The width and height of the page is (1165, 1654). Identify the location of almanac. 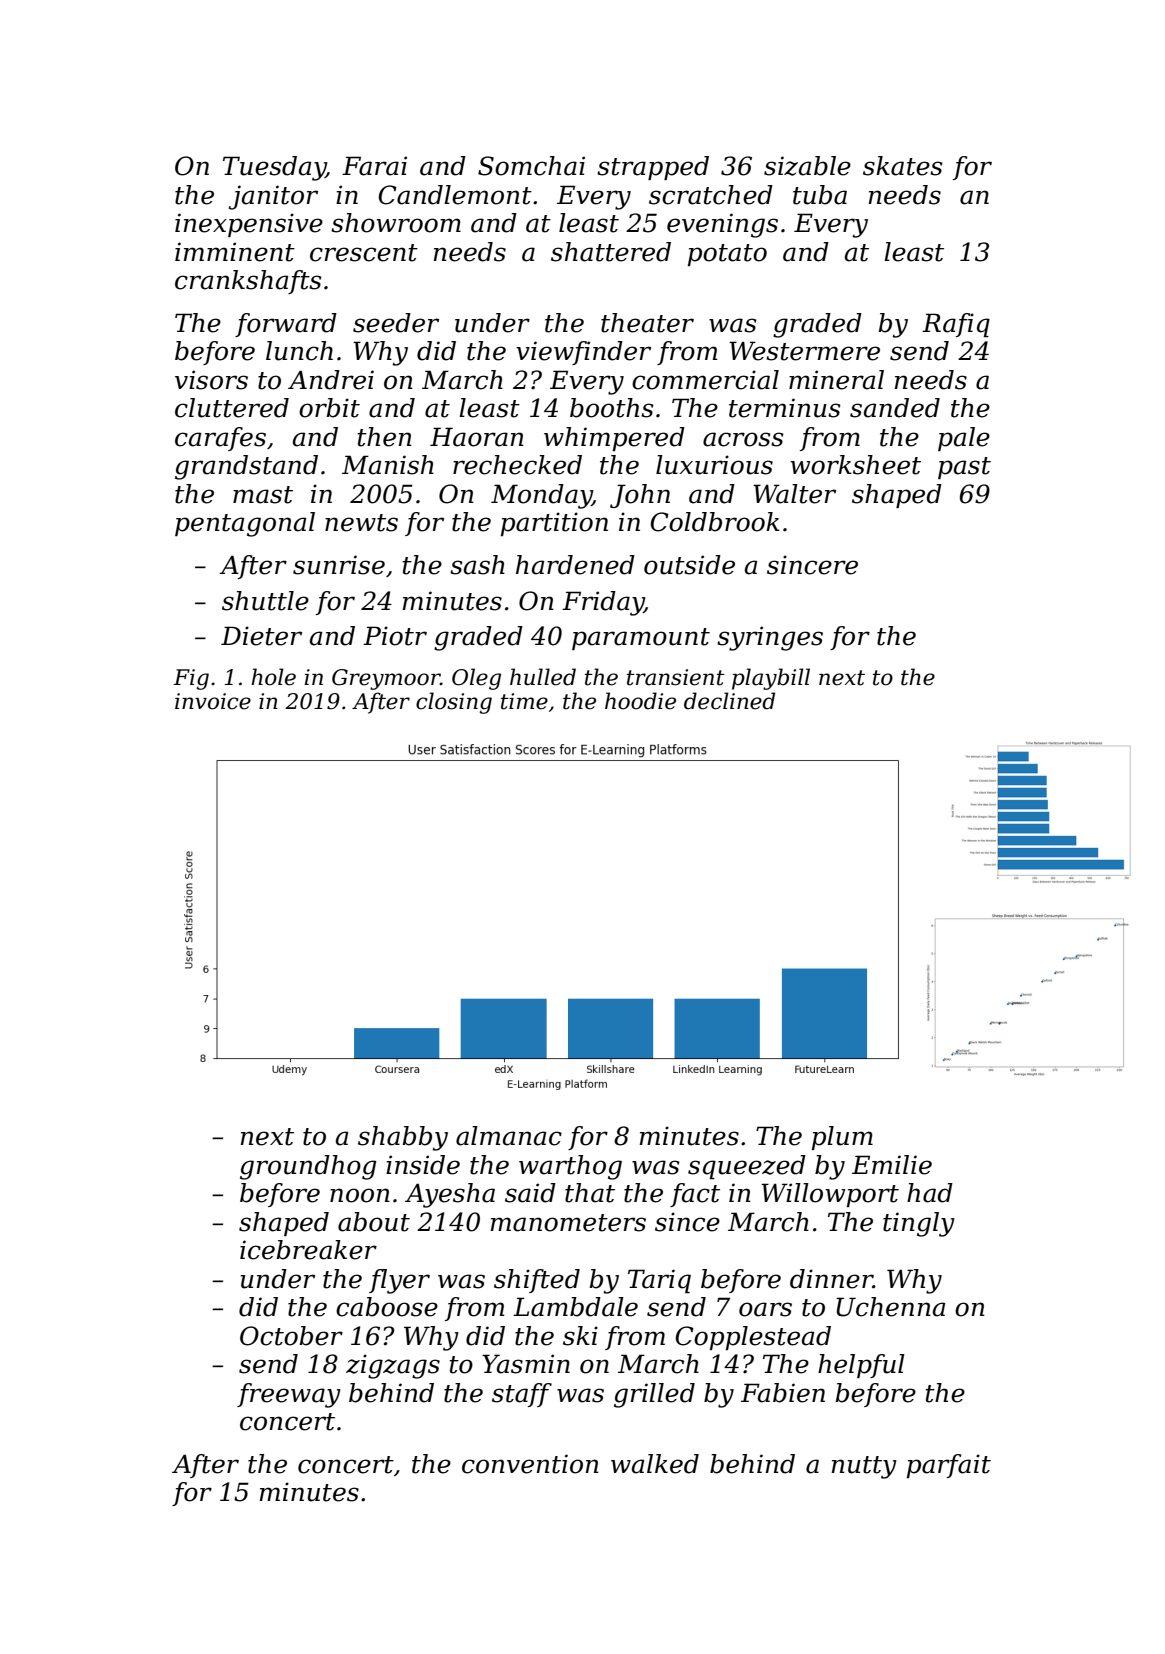
(509, 1136).
